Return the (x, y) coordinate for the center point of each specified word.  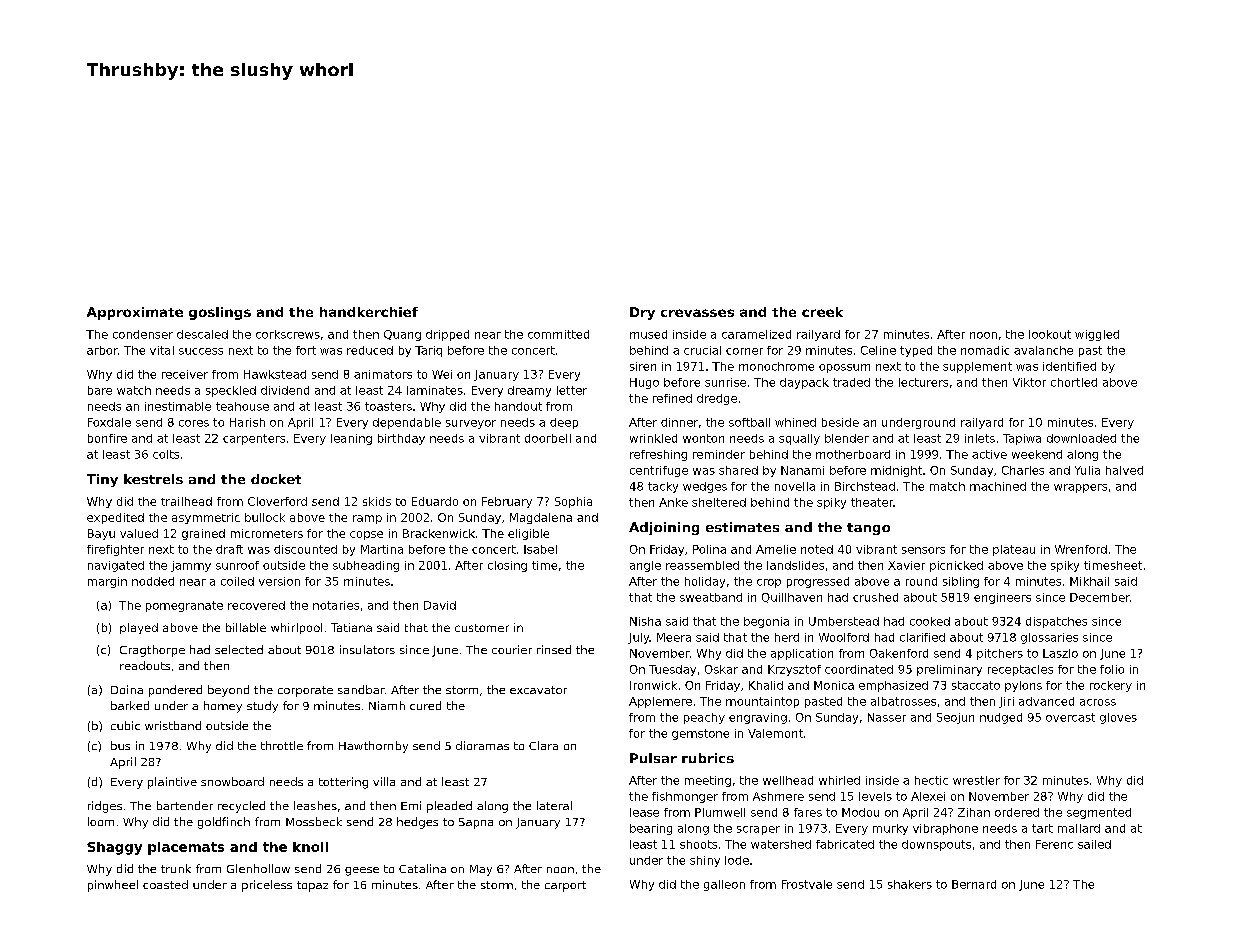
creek (822, 312)
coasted (165, 884)
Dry (642, 313)
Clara (543, 745)
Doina (127, 689)
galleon (724, 885)
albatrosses (903, 701)
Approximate (135, 313)
